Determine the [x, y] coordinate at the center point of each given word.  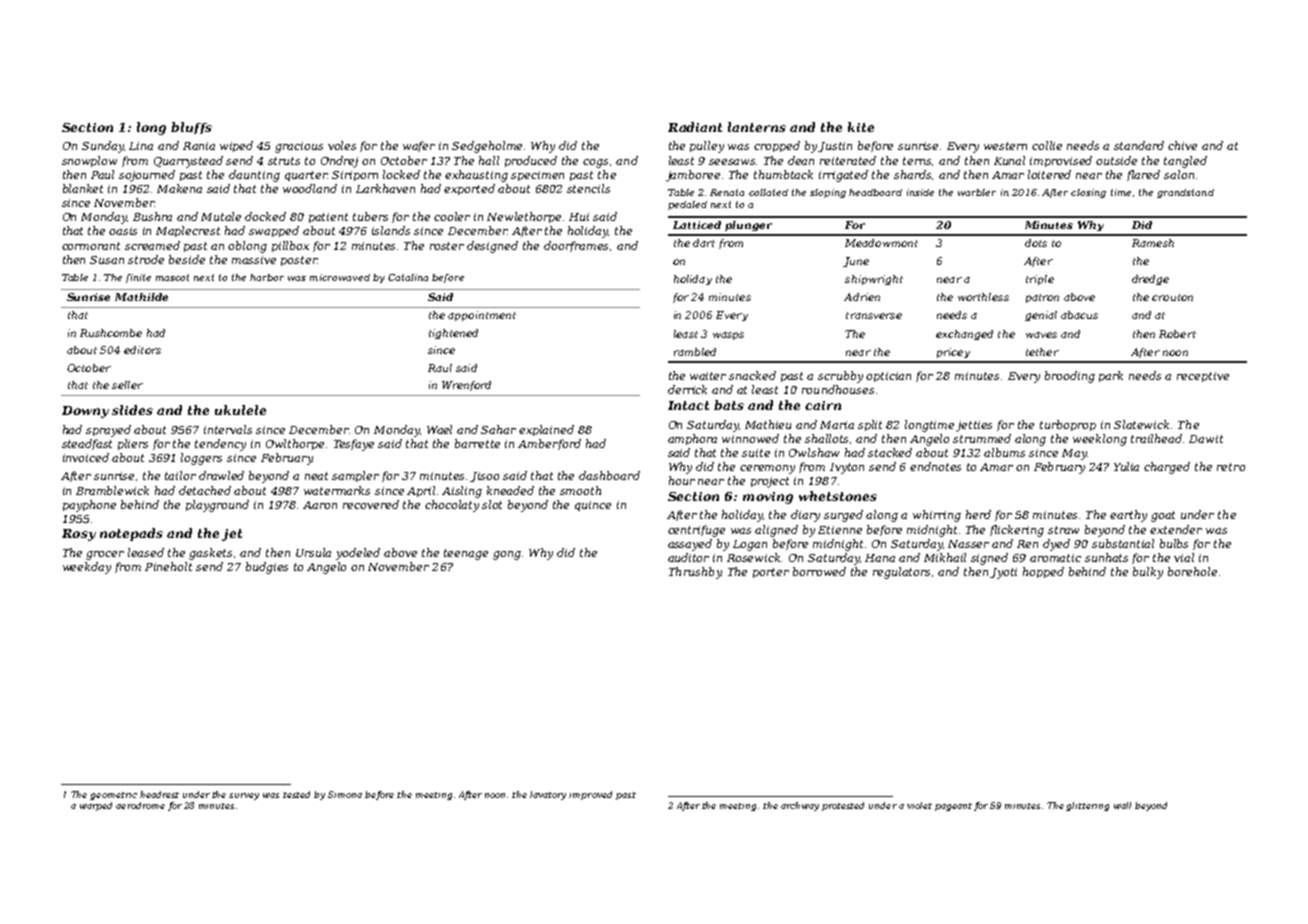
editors [142, 350]
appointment [482, 316]
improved [590, 795]
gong [507, 555]
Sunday [103, 147]
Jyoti [1003, 573]
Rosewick [754, 557]
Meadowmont [881, 243]
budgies [267, 568]
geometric [113, 796]
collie [1047, 145]
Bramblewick [112, 490]
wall [1122, 805]
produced [531, 161]
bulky [1148, 573]
